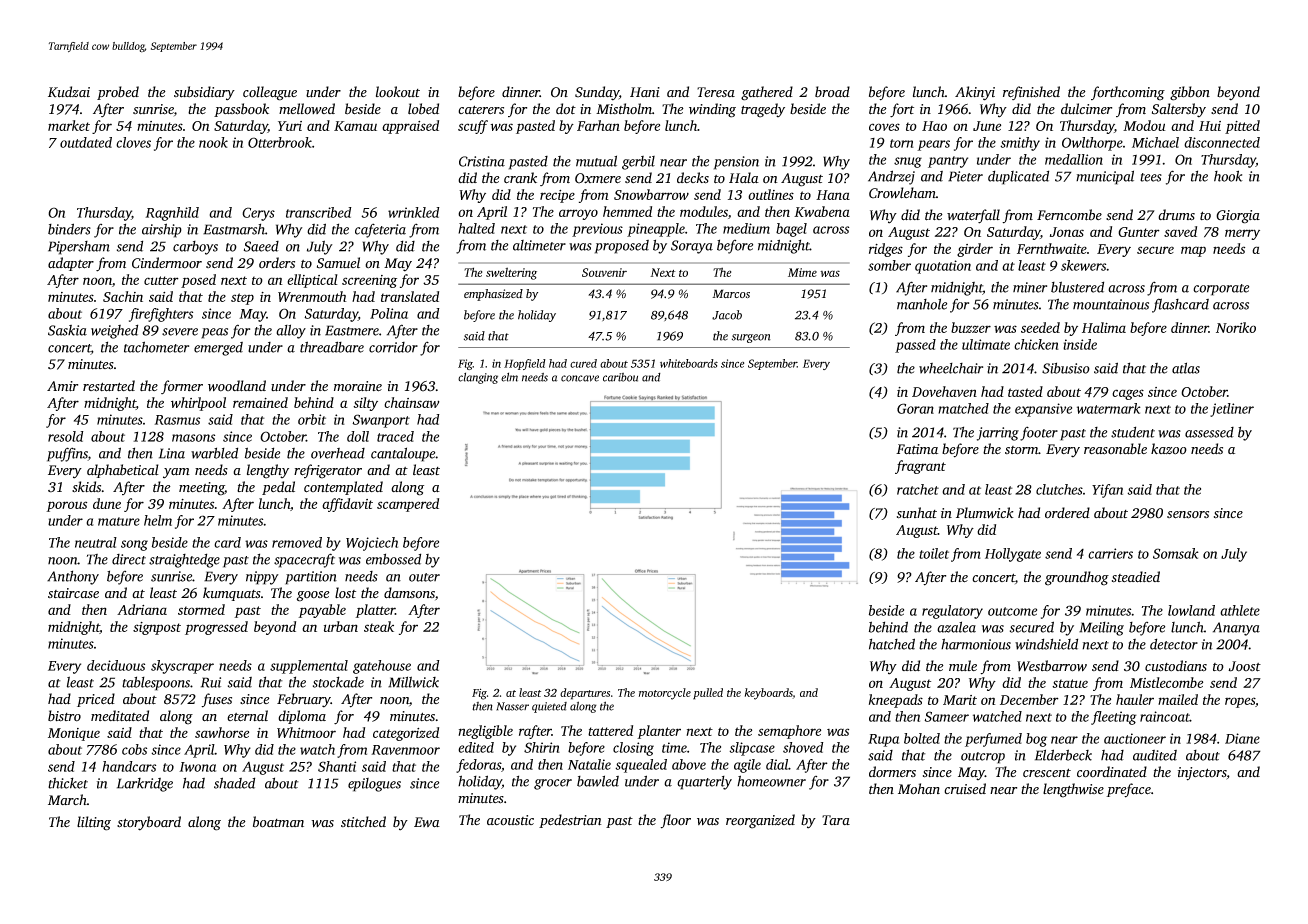  Describe the element at coordinates (675, 821) in the screenshot. I see `floor` at that location.
